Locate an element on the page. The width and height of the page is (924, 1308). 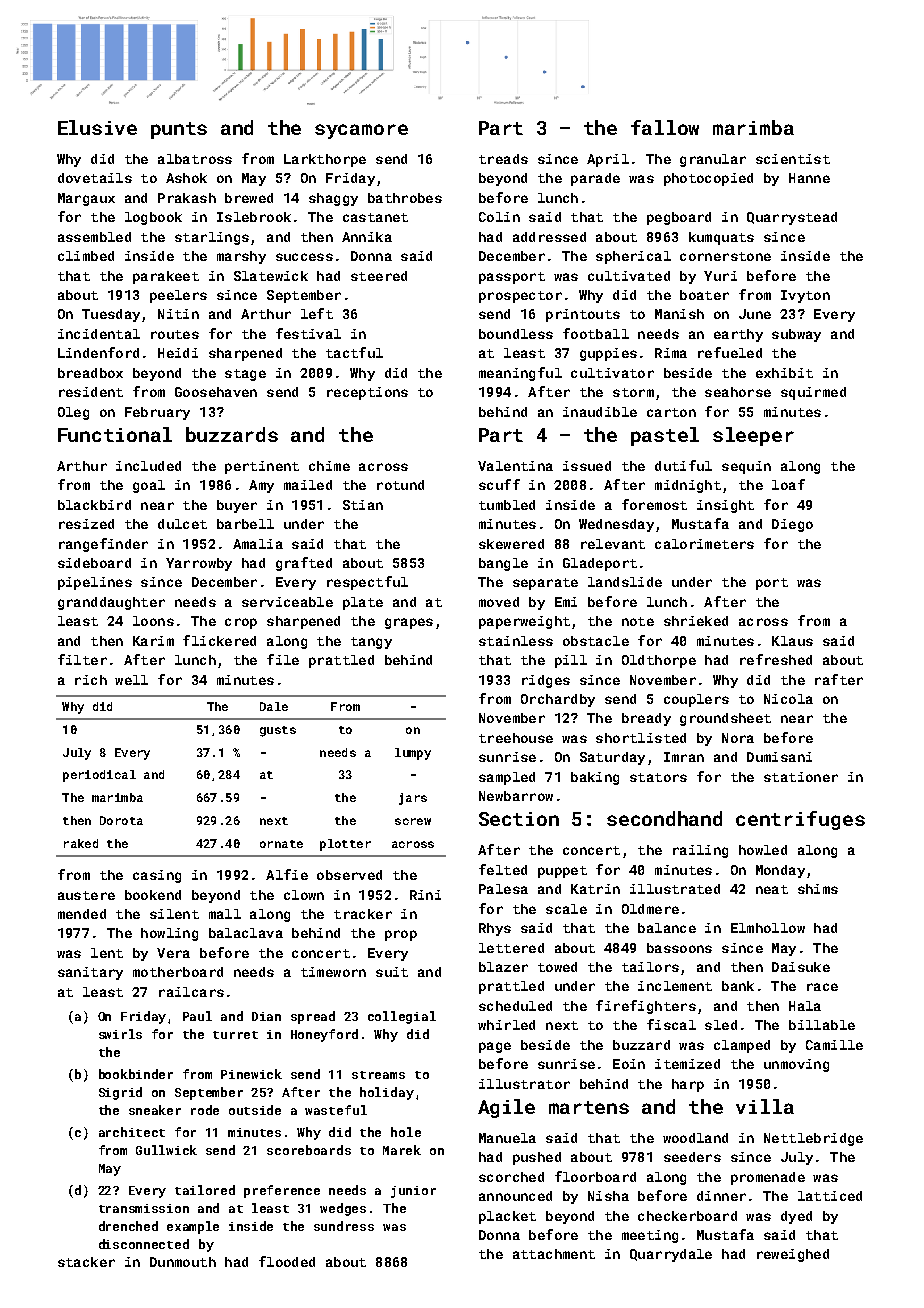
Quarrystead is located at coordinates (792, 218).
